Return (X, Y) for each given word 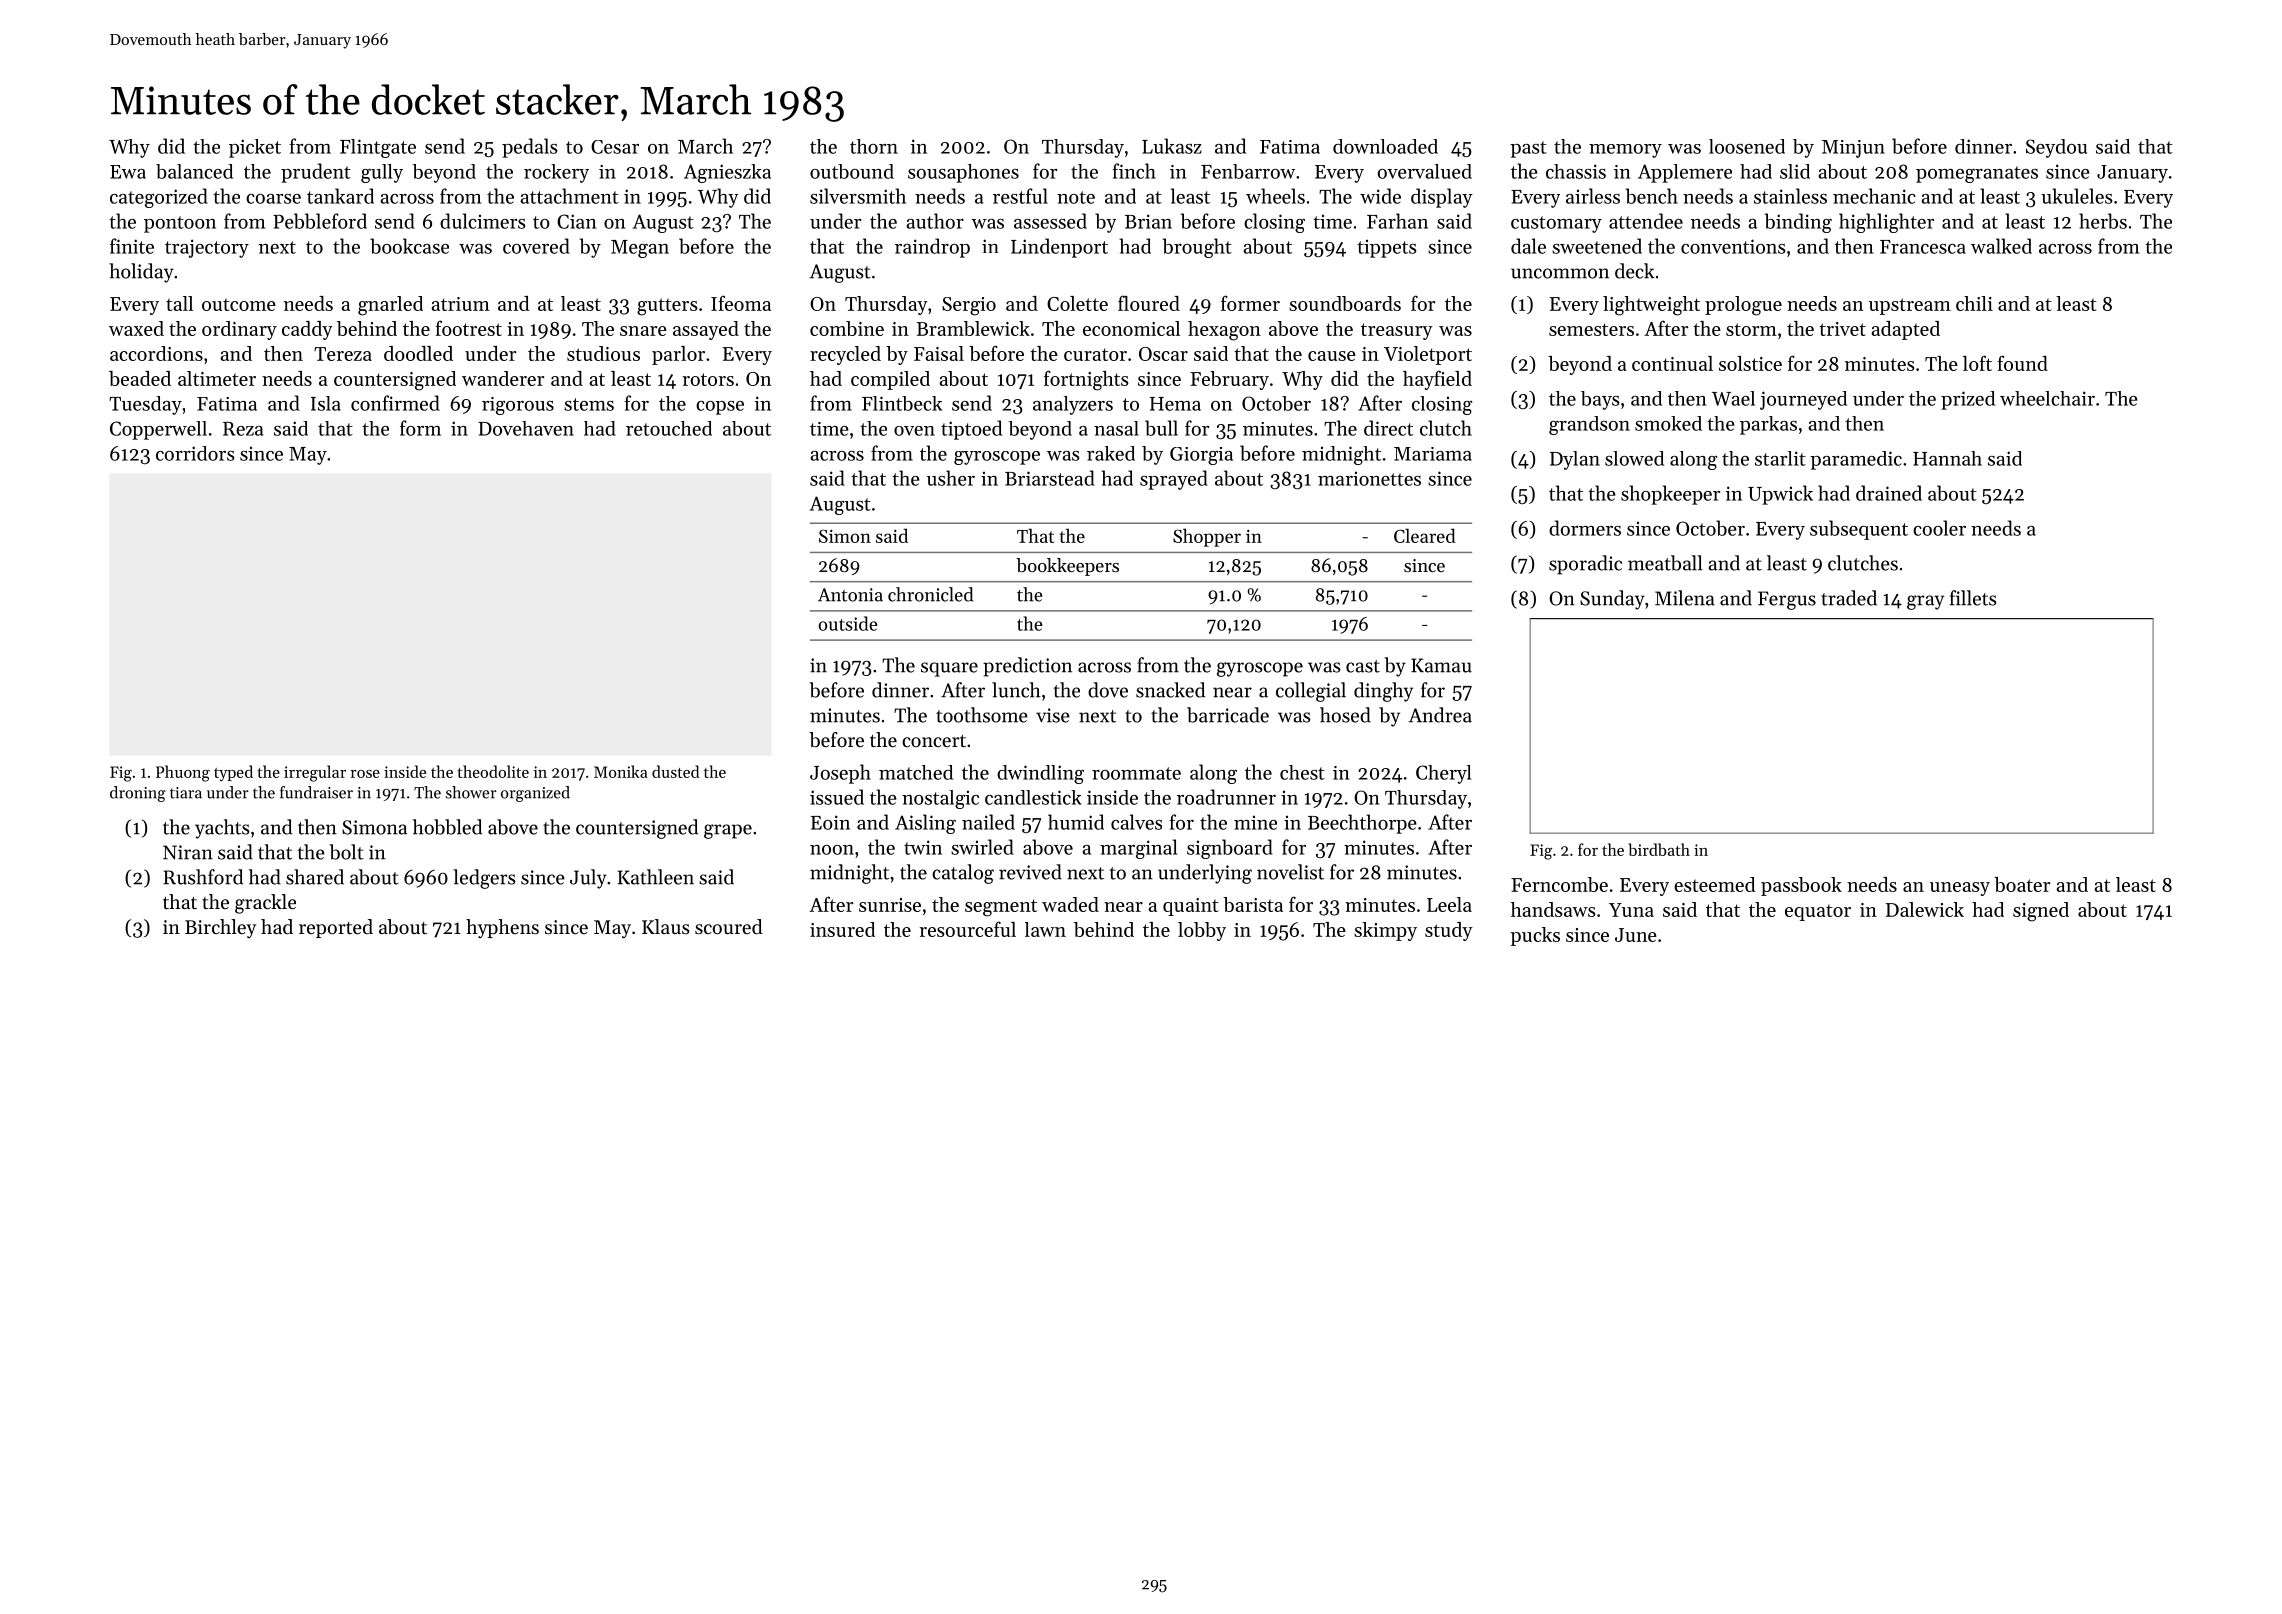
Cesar (615, 147)
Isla (326, 403)
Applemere (1685, 173)
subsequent (1859, 530)
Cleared (1425, 535)
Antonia (850, 595)
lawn (1045, 929)
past (1528, 149)
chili (1974, 303)
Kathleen (655, 877)
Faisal (939, 353)
